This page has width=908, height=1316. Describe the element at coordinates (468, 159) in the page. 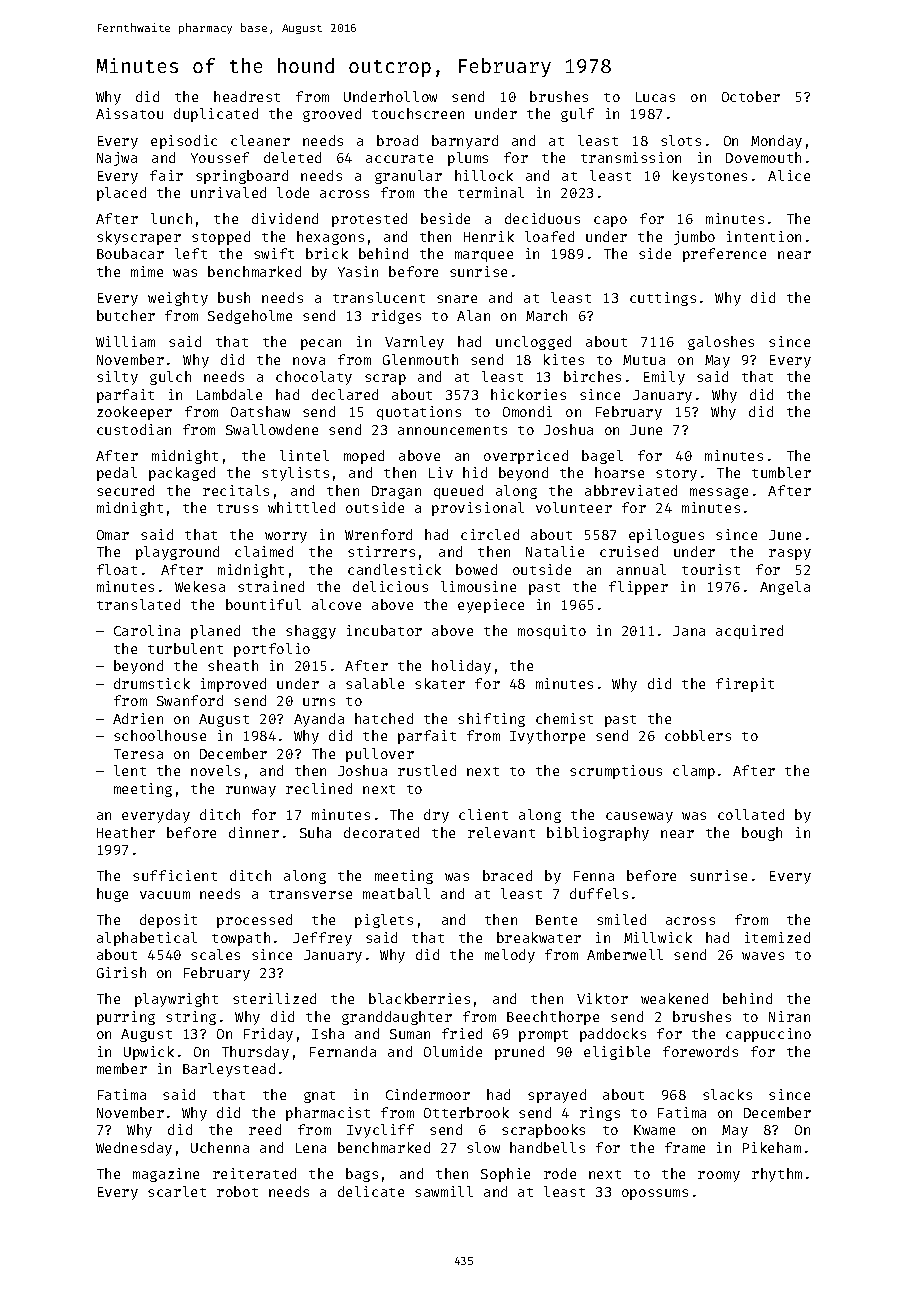

I see `plums` at that location.
